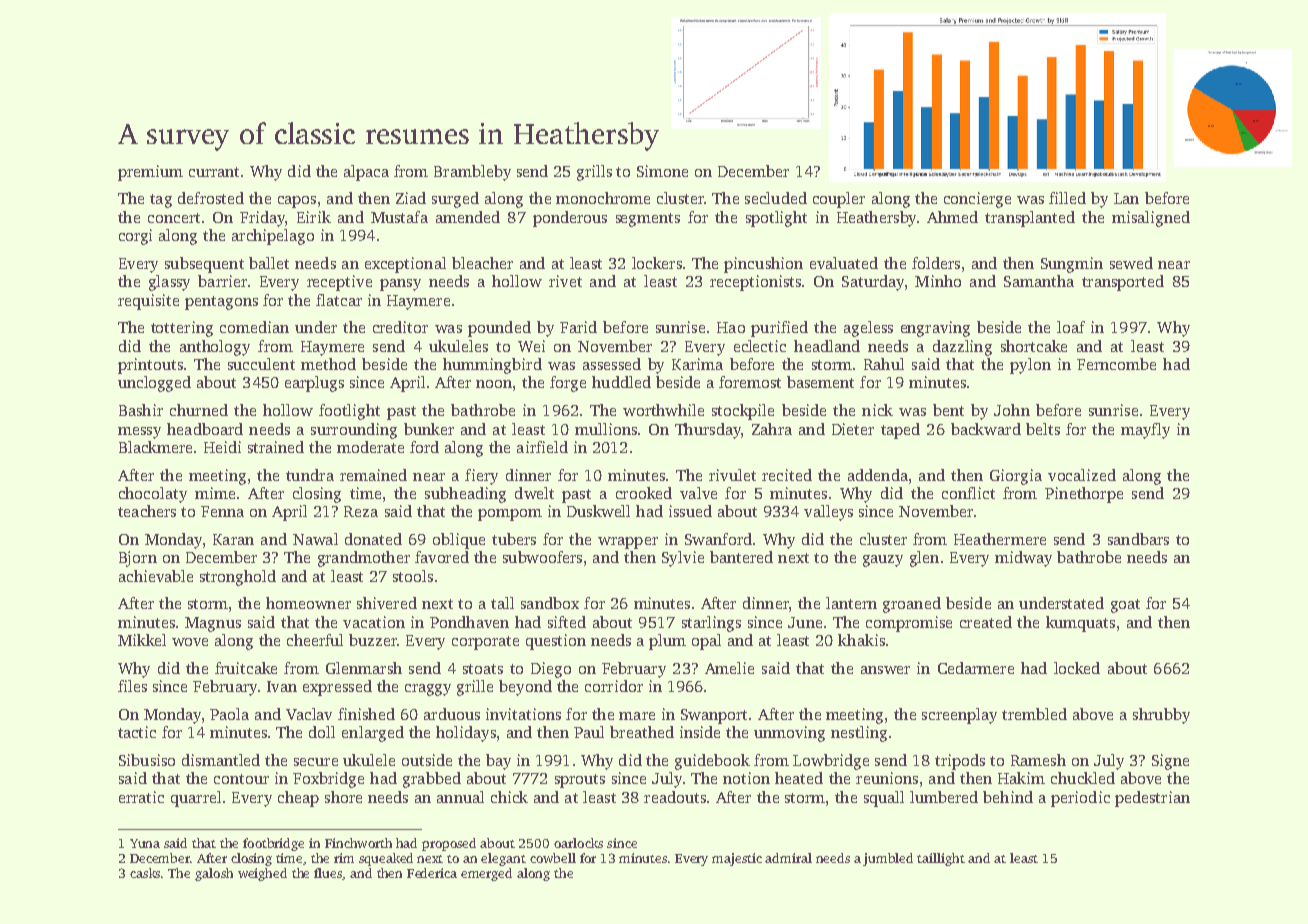 Image resolution: width=1308 pixels, height=924 pixels. I want to click on taillight, so click(941, 859).
